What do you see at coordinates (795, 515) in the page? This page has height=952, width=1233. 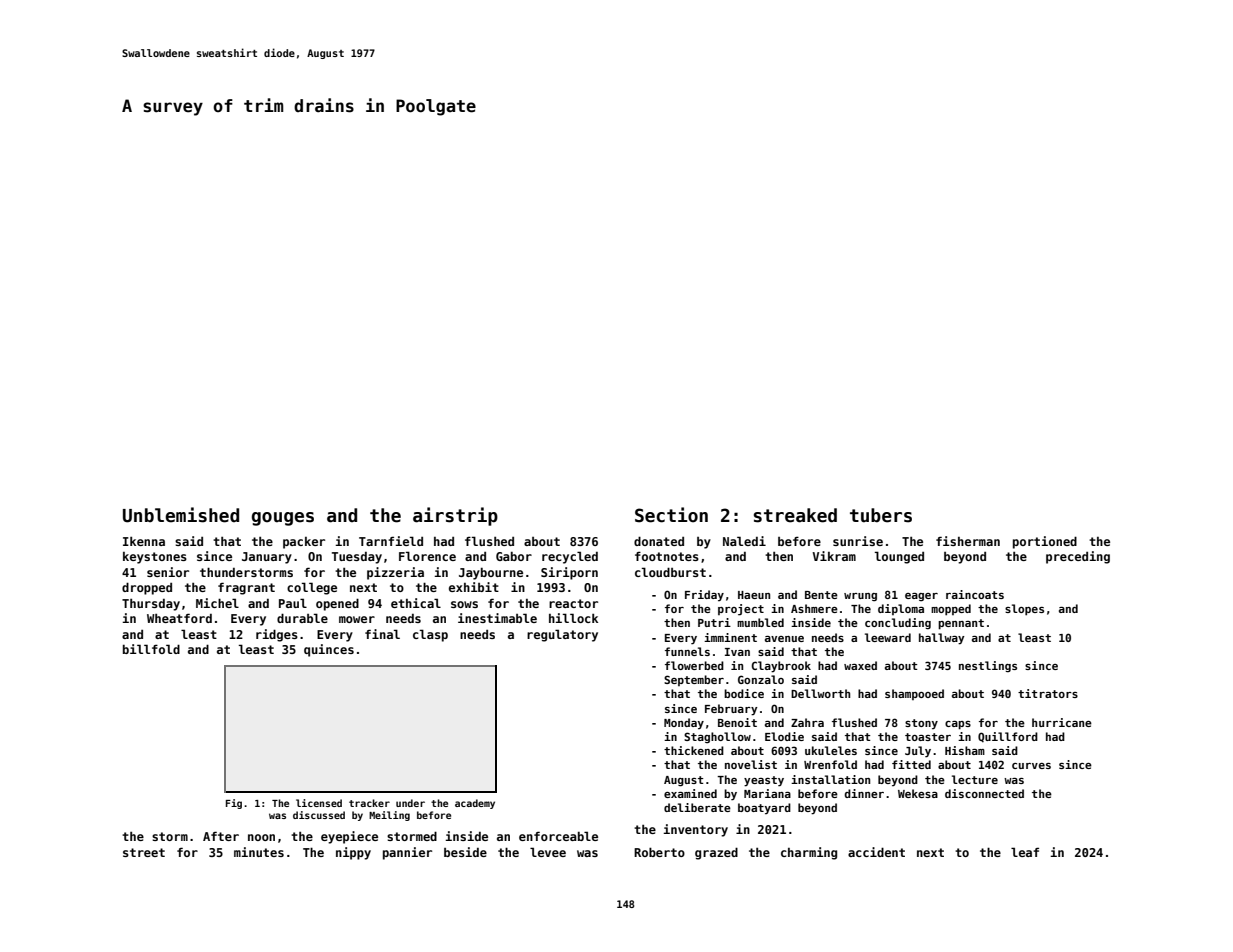 I see `streaked` at bounding box center [795, 515].
